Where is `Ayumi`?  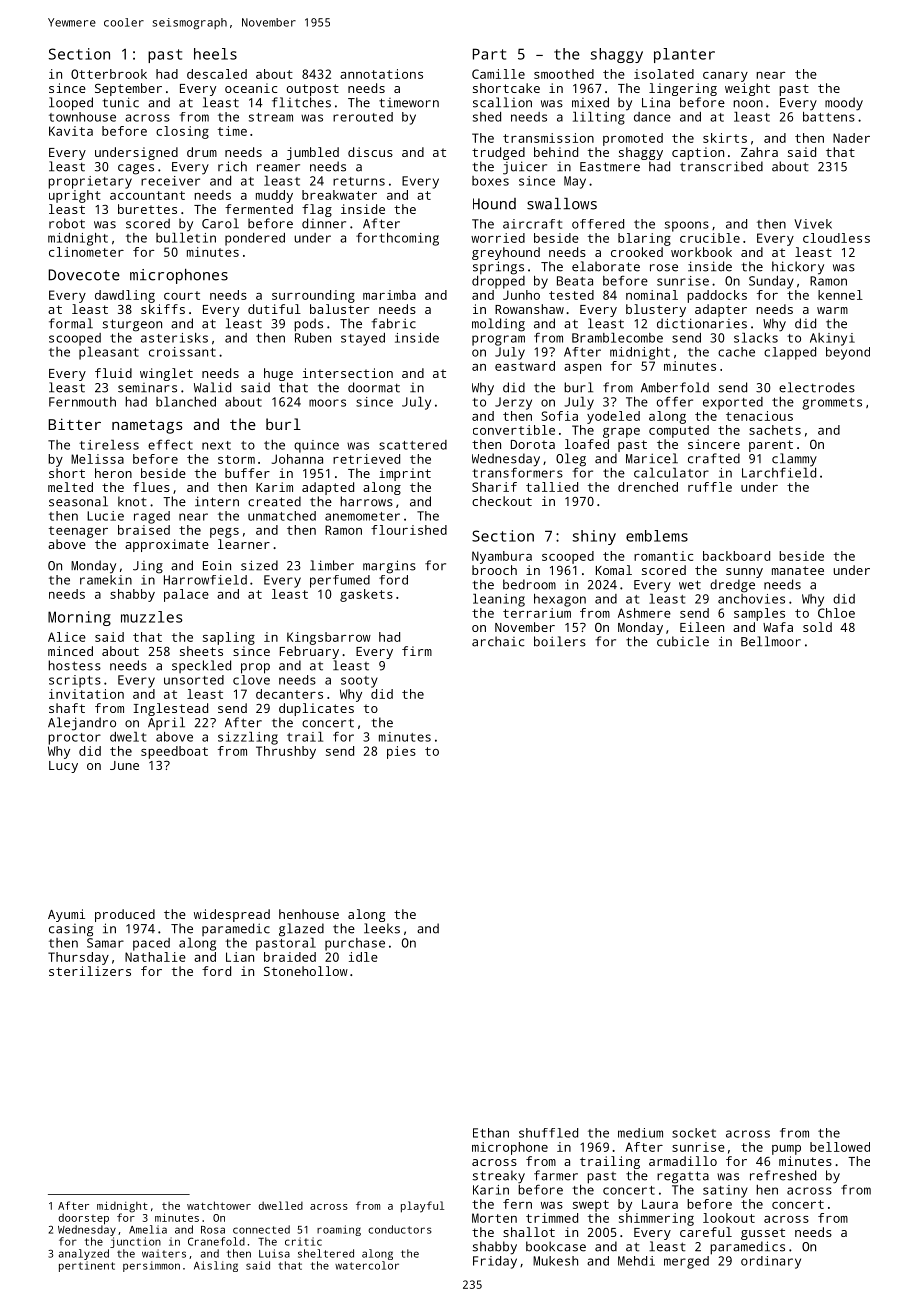 Ayumi is located at coordinates (66, 915).
